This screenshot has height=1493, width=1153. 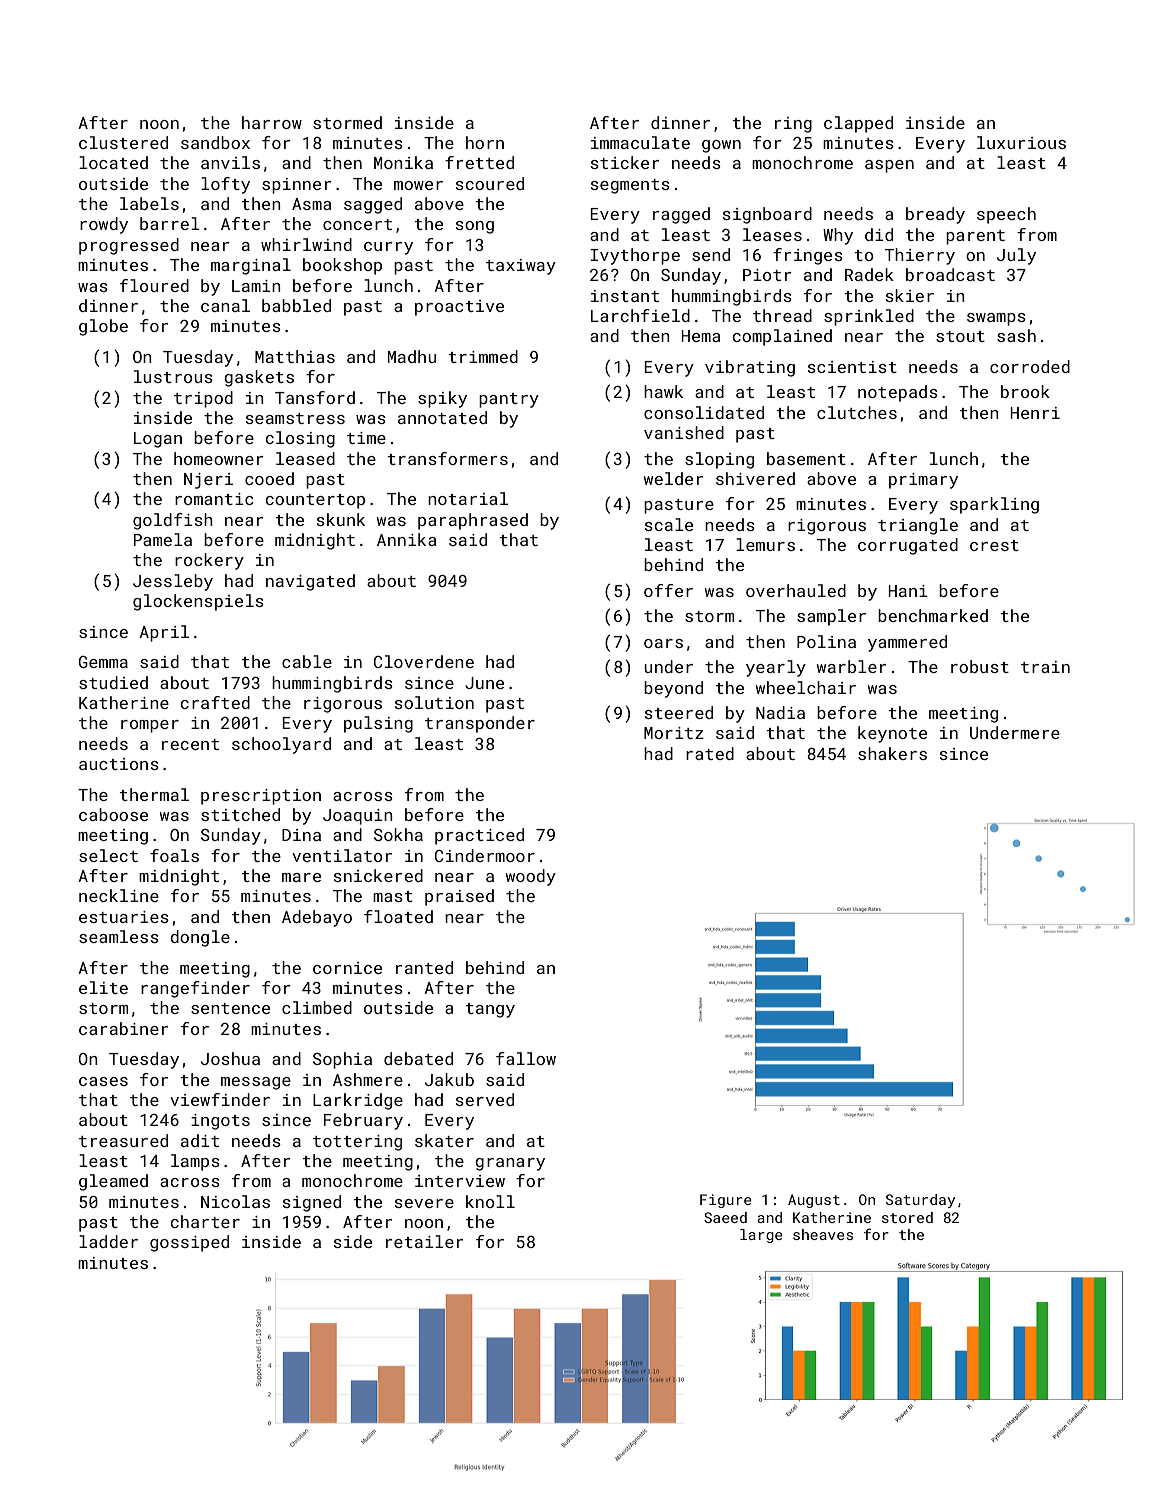 What do you see at coordinates (980, 666) in the screenshot?
I see `robust` at bounding box center [980, 666].
